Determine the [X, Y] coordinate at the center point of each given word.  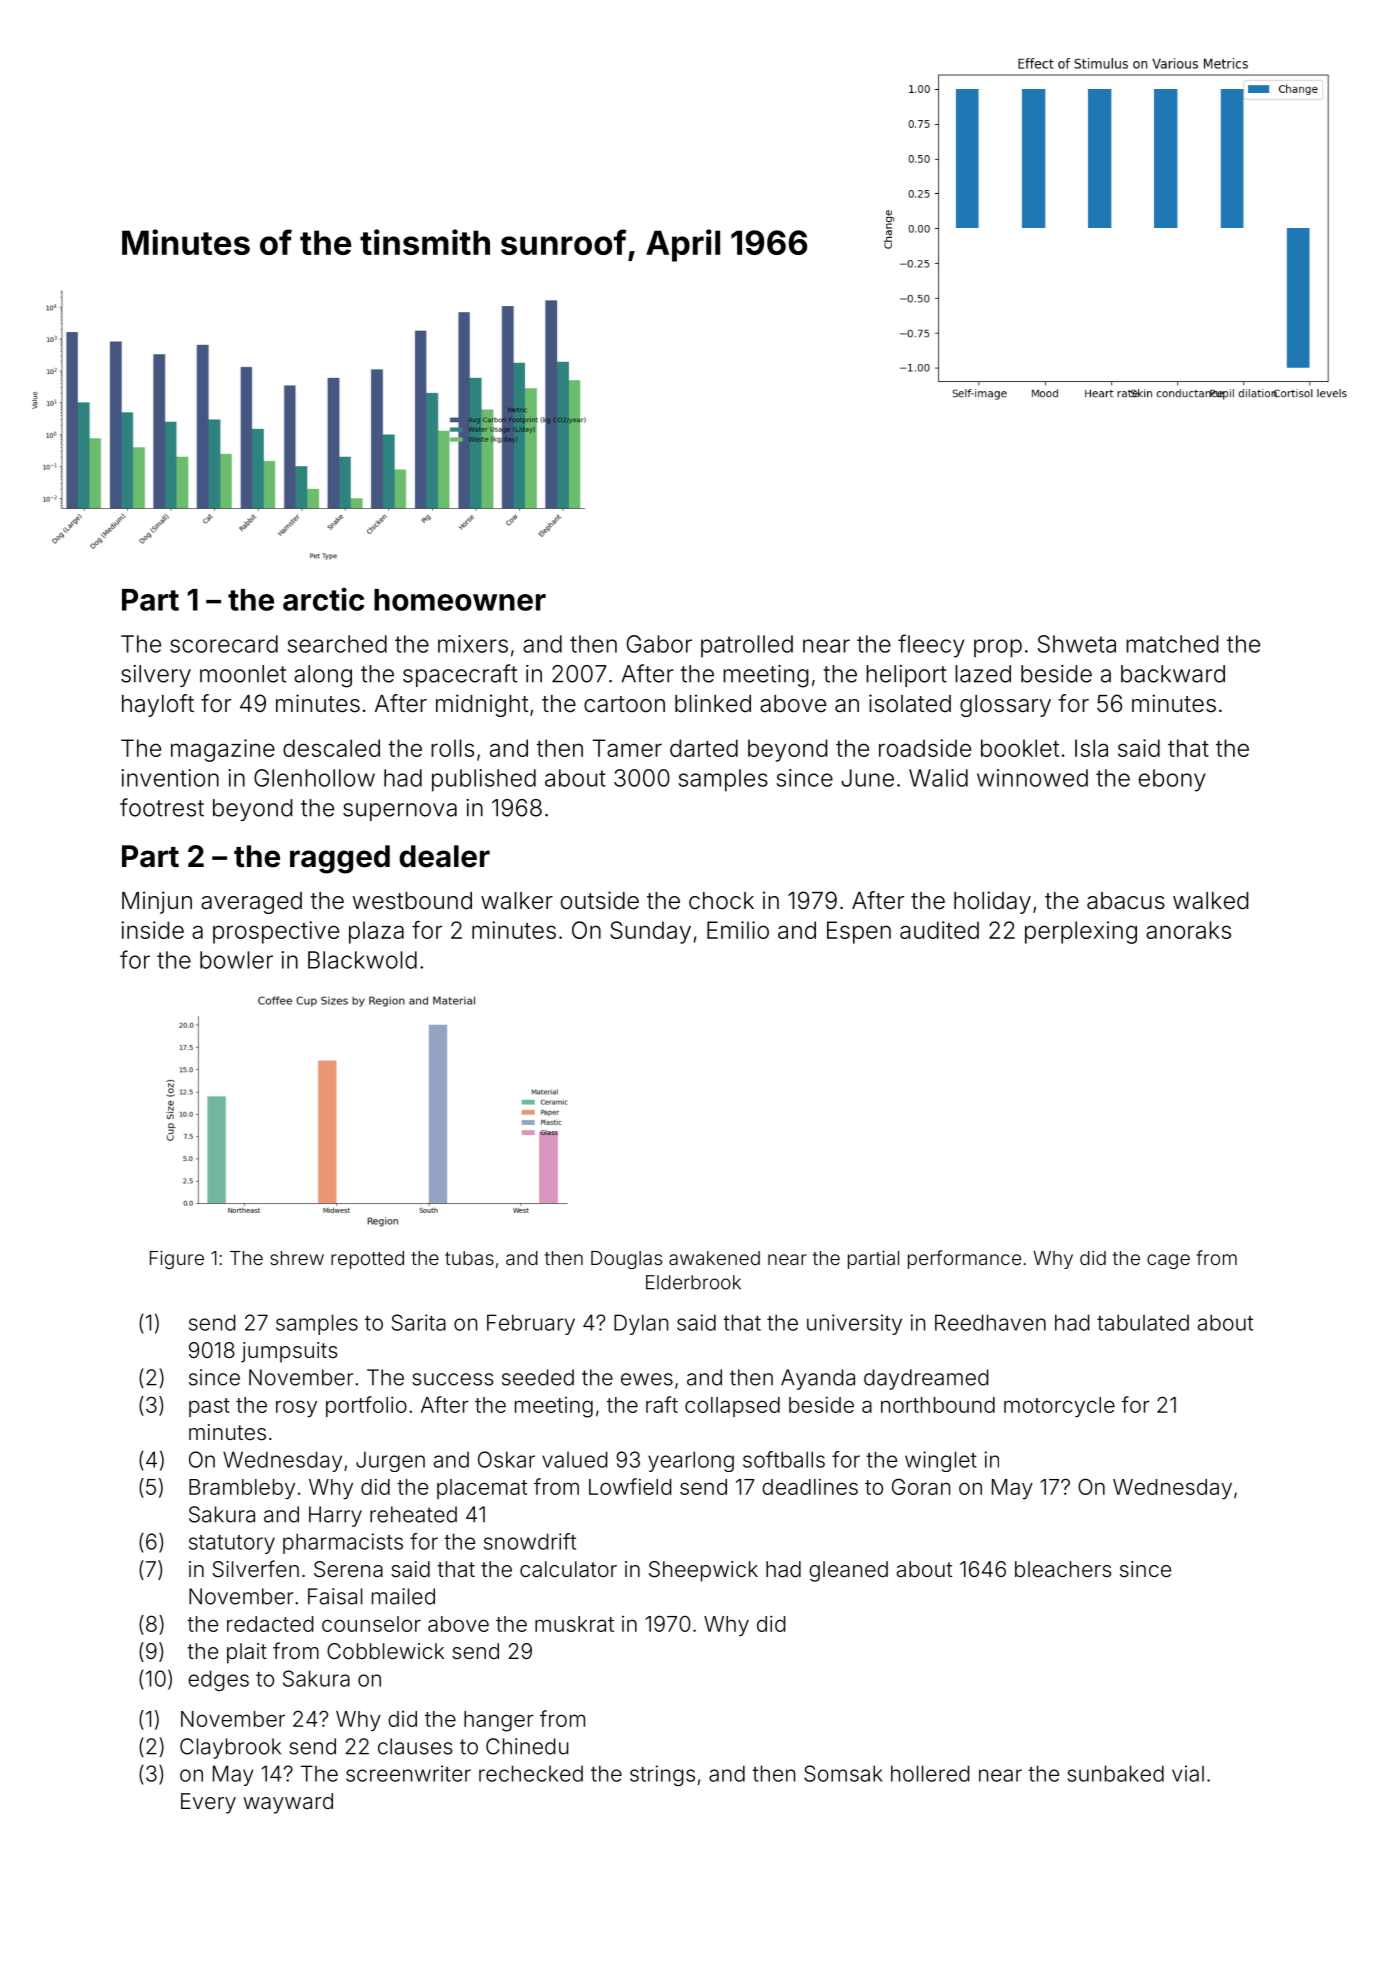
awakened [714, 1258]
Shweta [1077, 644]
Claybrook [230, 1748]
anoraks [1188, 930]
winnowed [1032, 778]
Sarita [419, 1322]
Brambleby [242, 1489]
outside [600, 900]
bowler [236, 960]
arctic [323, 599]
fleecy [931, 646]
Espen [859, 932]
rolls [452, 748]
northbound [938, 1405]
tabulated [1143, 1322]
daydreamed [926, 1379]
